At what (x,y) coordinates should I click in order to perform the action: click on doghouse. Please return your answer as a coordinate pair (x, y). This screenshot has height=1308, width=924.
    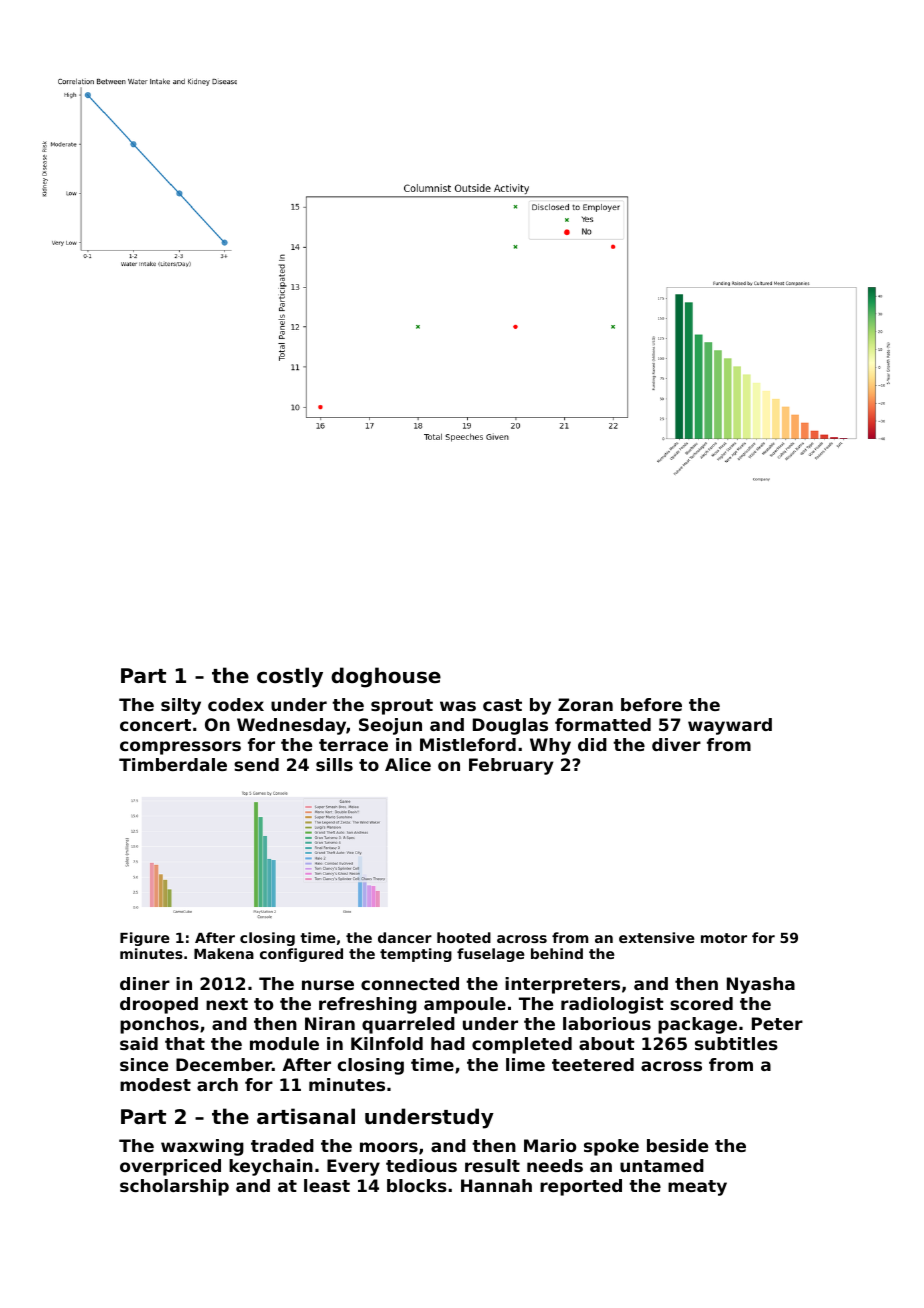
    Looking at the image, I should click on (386, 677).
